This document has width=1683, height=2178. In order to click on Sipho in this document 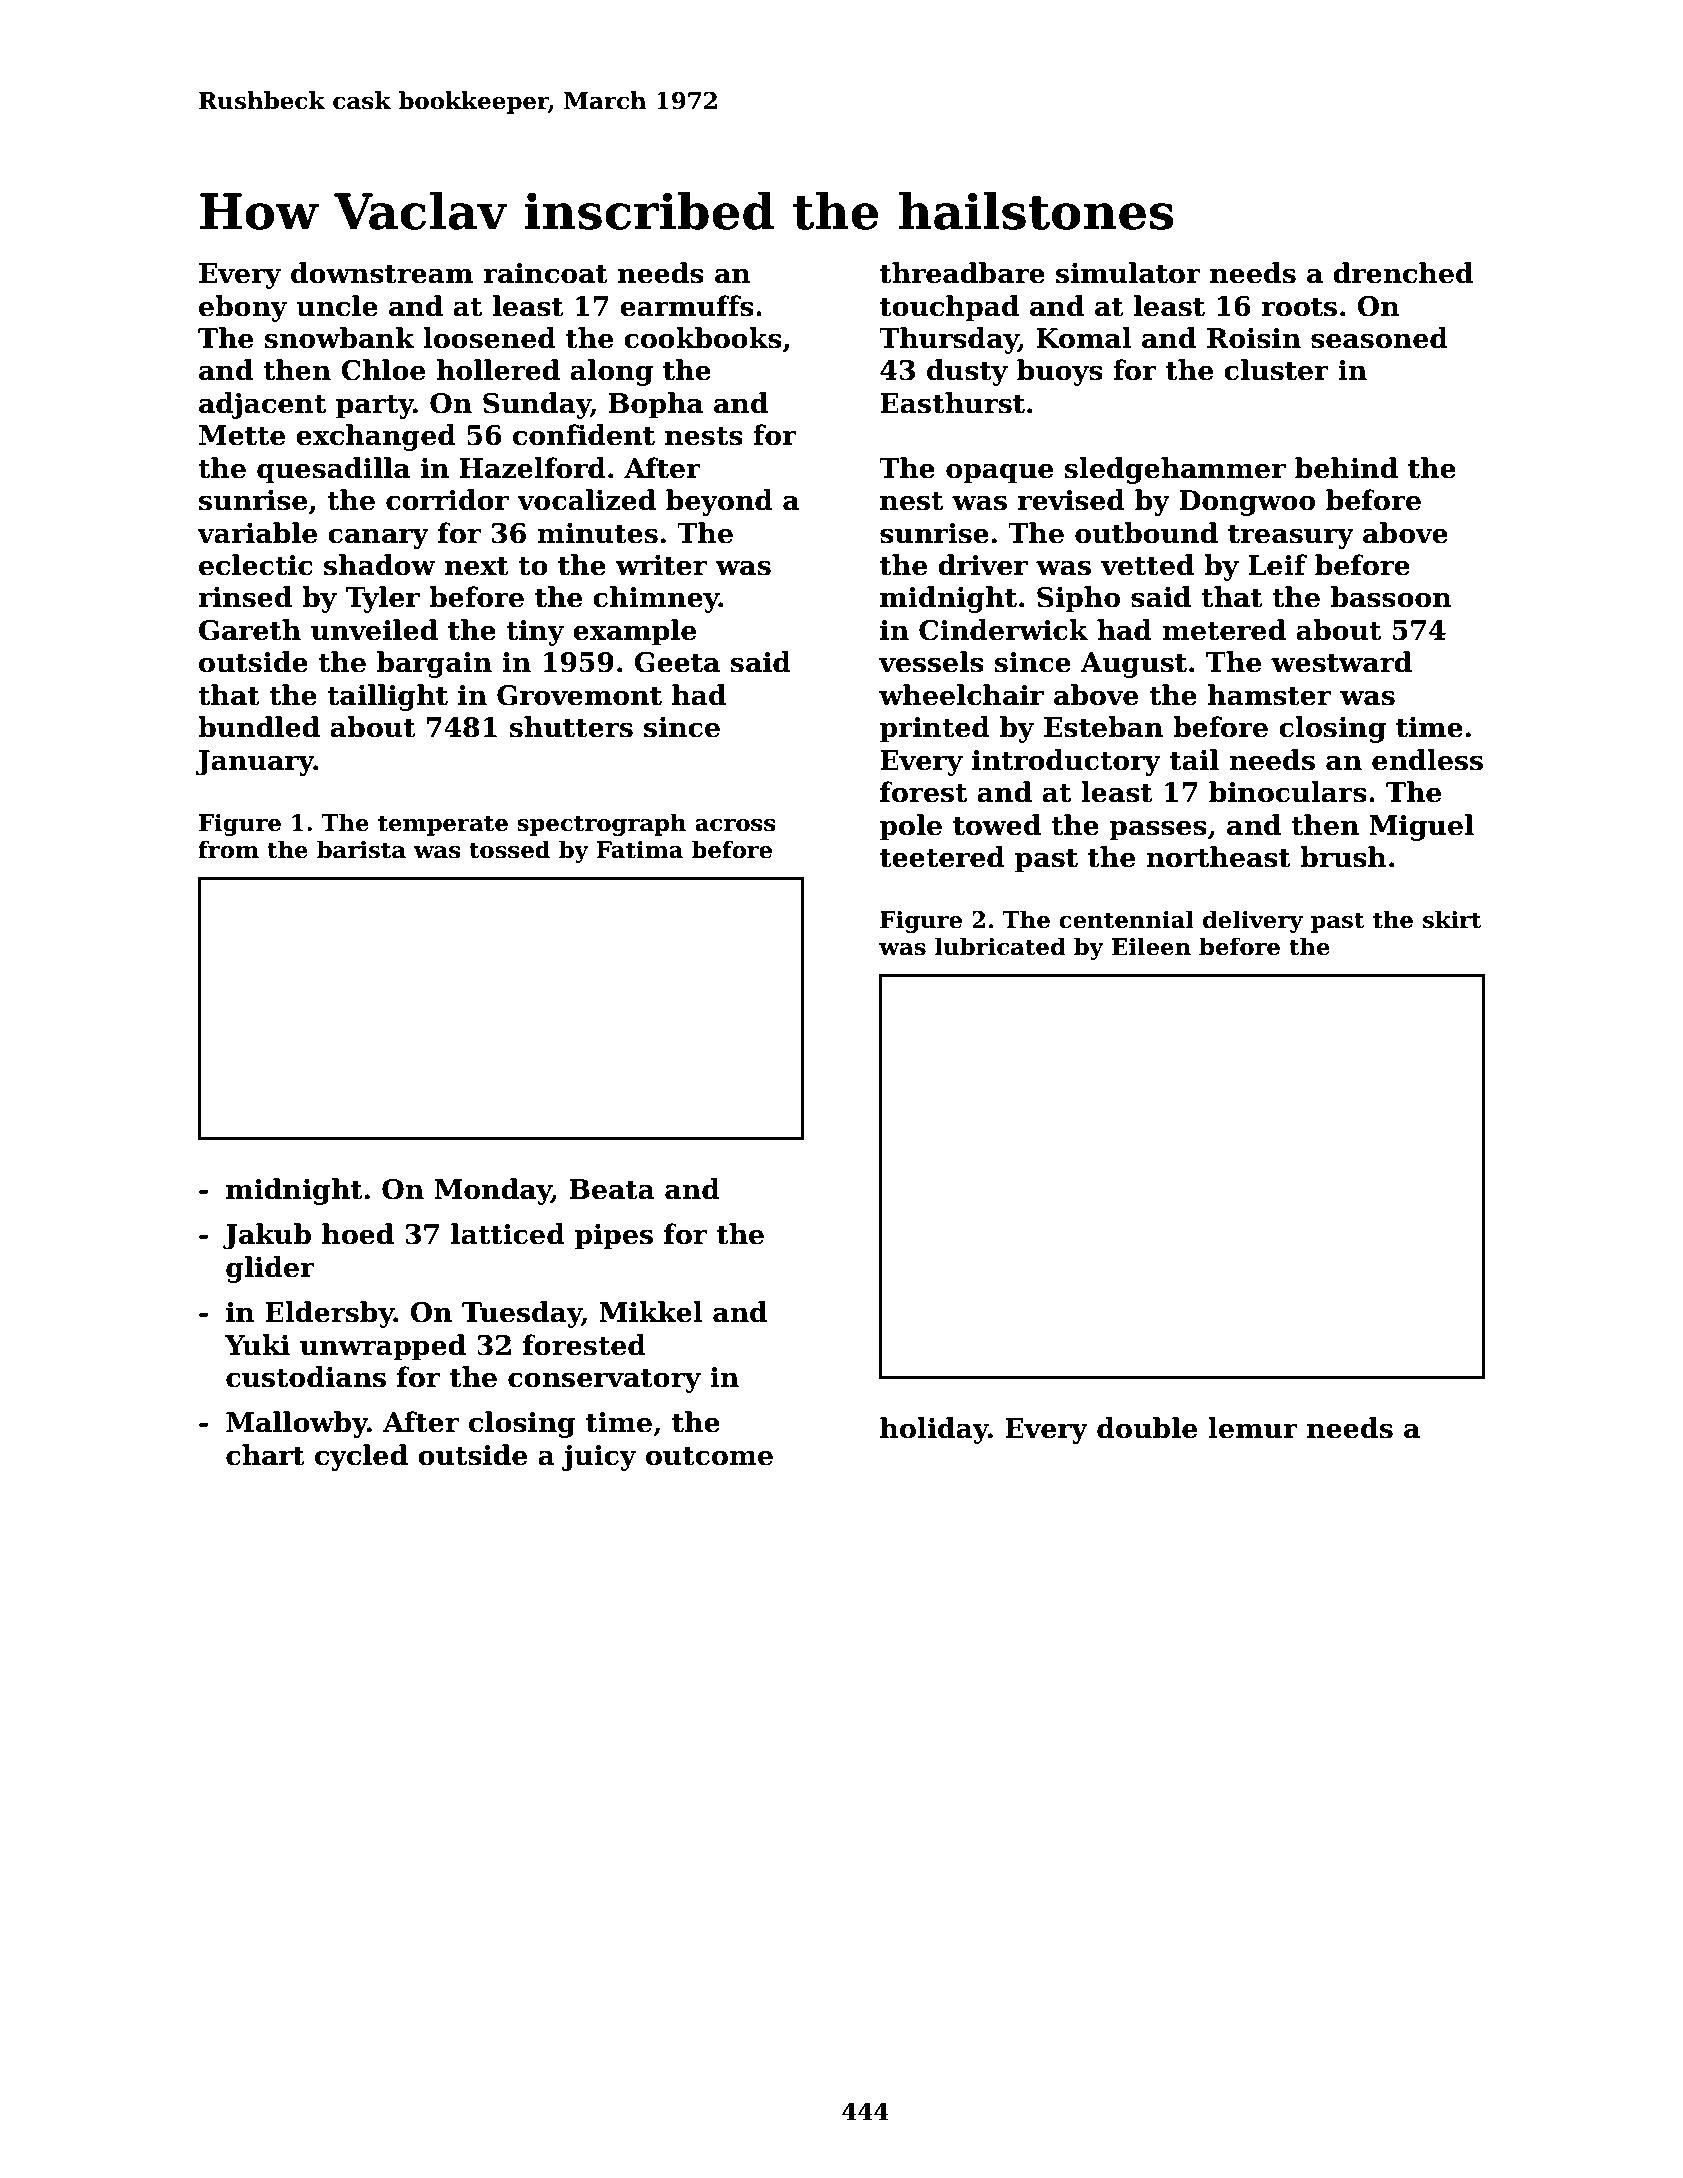, I will do `click(1078, 599)`.
